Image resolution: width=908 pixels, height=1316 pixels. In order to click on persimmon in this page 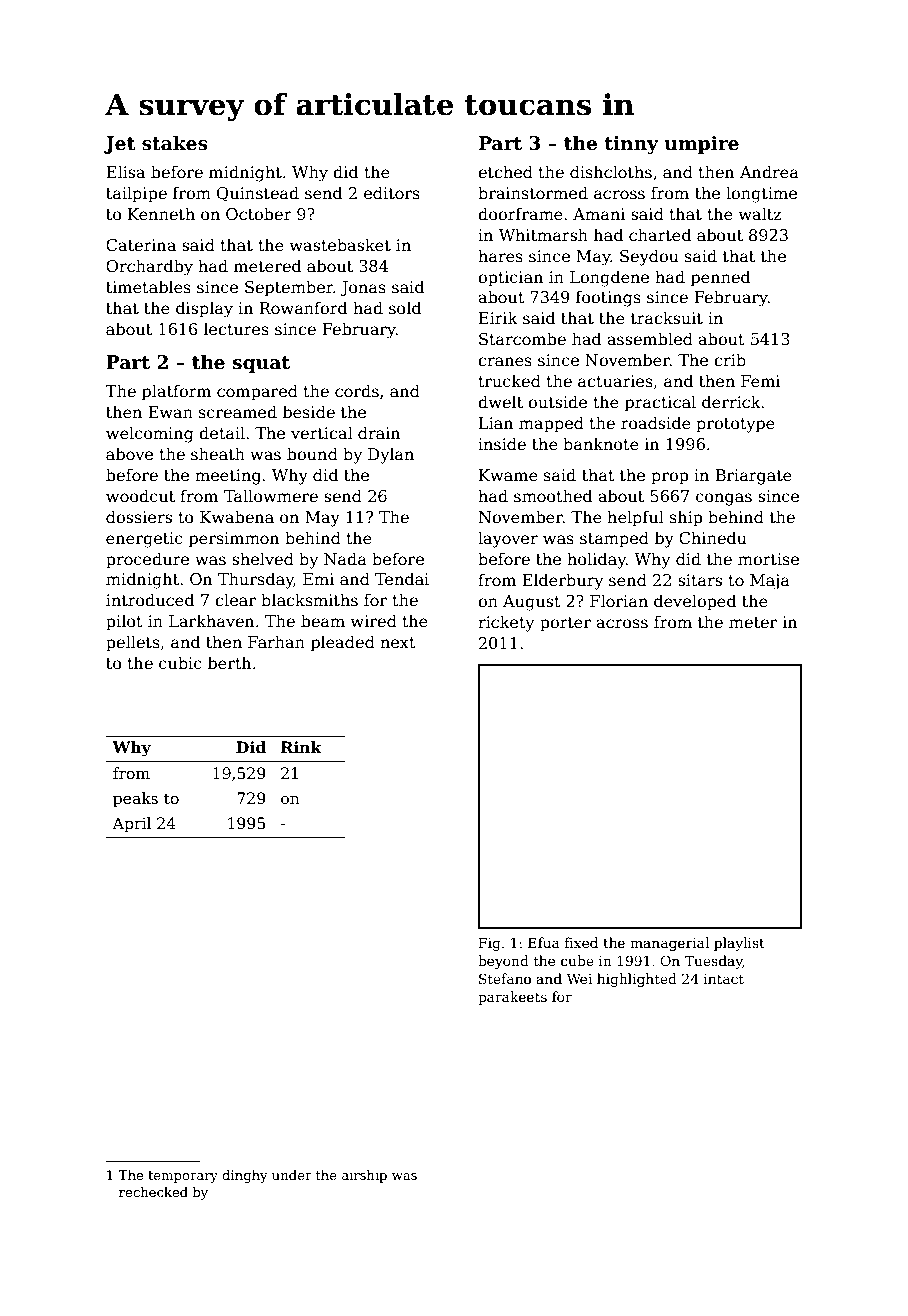, I will do `click(234, 540)`.
